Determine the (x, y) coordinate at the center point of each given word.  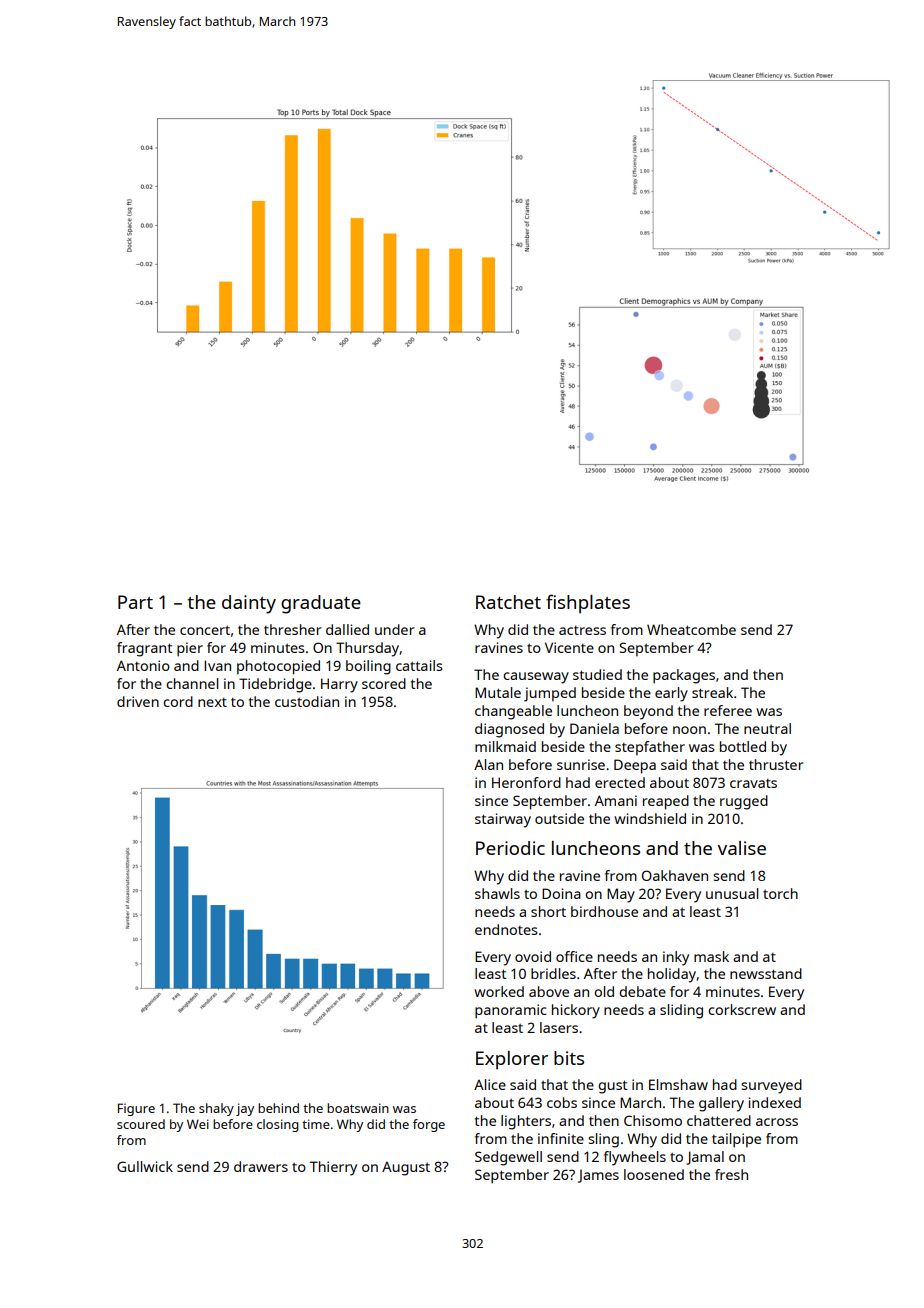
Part (135, 602)
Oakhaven (675, 875)
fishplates (588, 604)
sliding (681, 1011)
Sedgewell (508, 1158)
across (777, 1122)
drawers (261, 1166)
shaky (216, 1109)
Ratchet (508, 602)
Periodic (510, 848)
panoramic (510, 1011)
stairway (503, 820)
